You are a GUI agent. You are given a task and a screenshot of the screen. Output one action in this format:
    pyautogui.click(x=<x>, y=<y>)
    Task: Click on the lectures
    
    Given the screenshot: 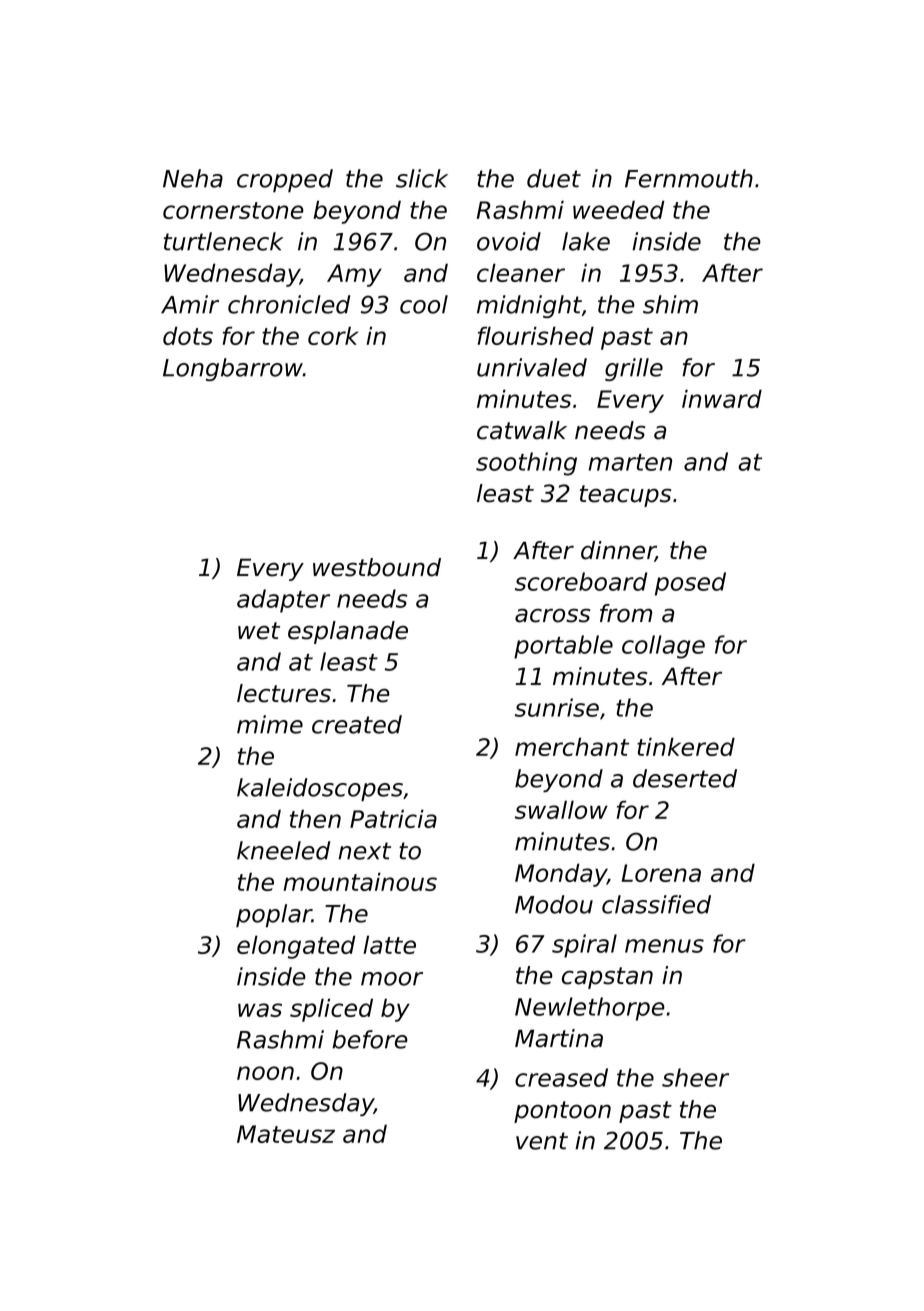 What is the action you would take?
    pyautogui.click(x=284, y=693)
